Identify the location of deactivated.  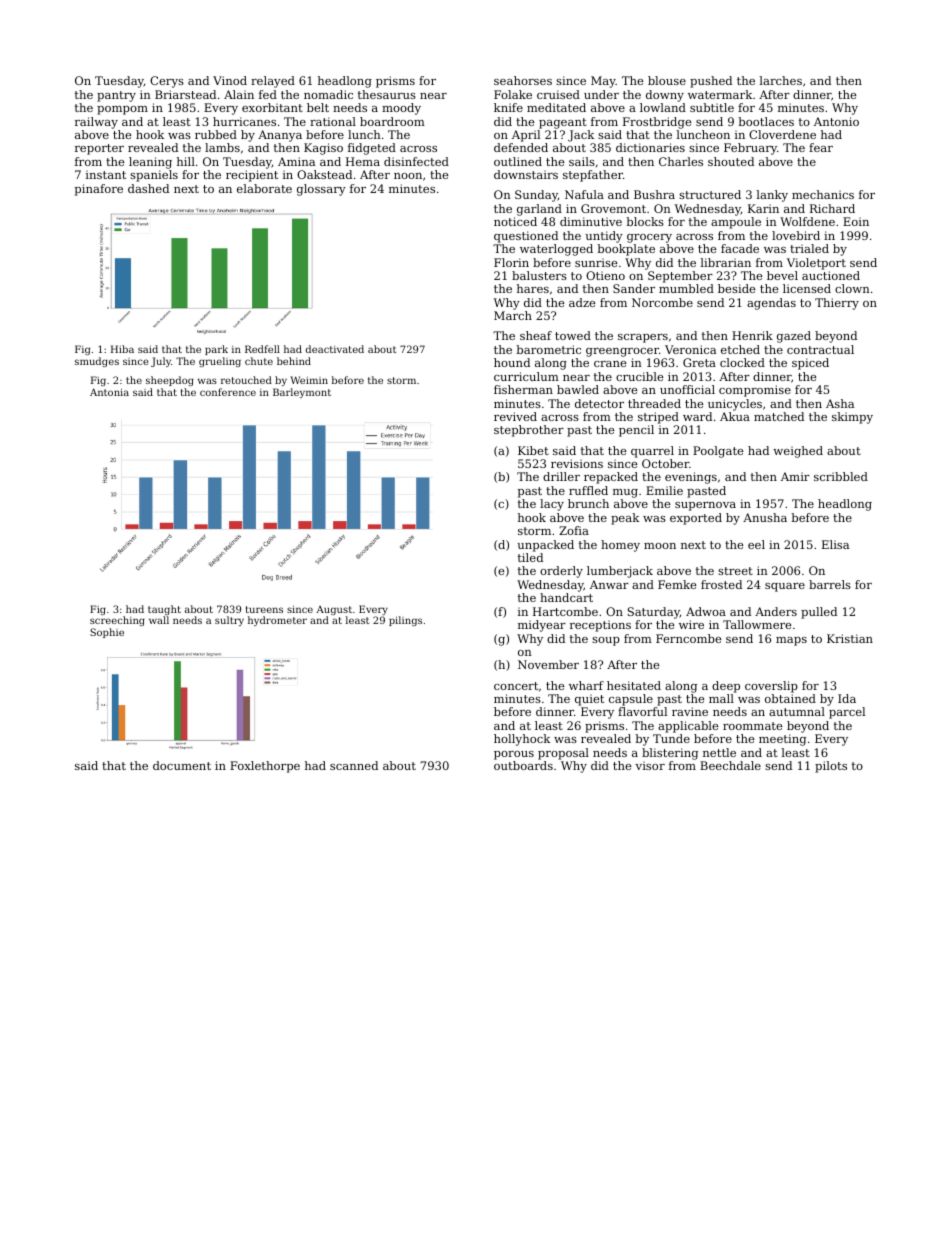
(335, 349).
